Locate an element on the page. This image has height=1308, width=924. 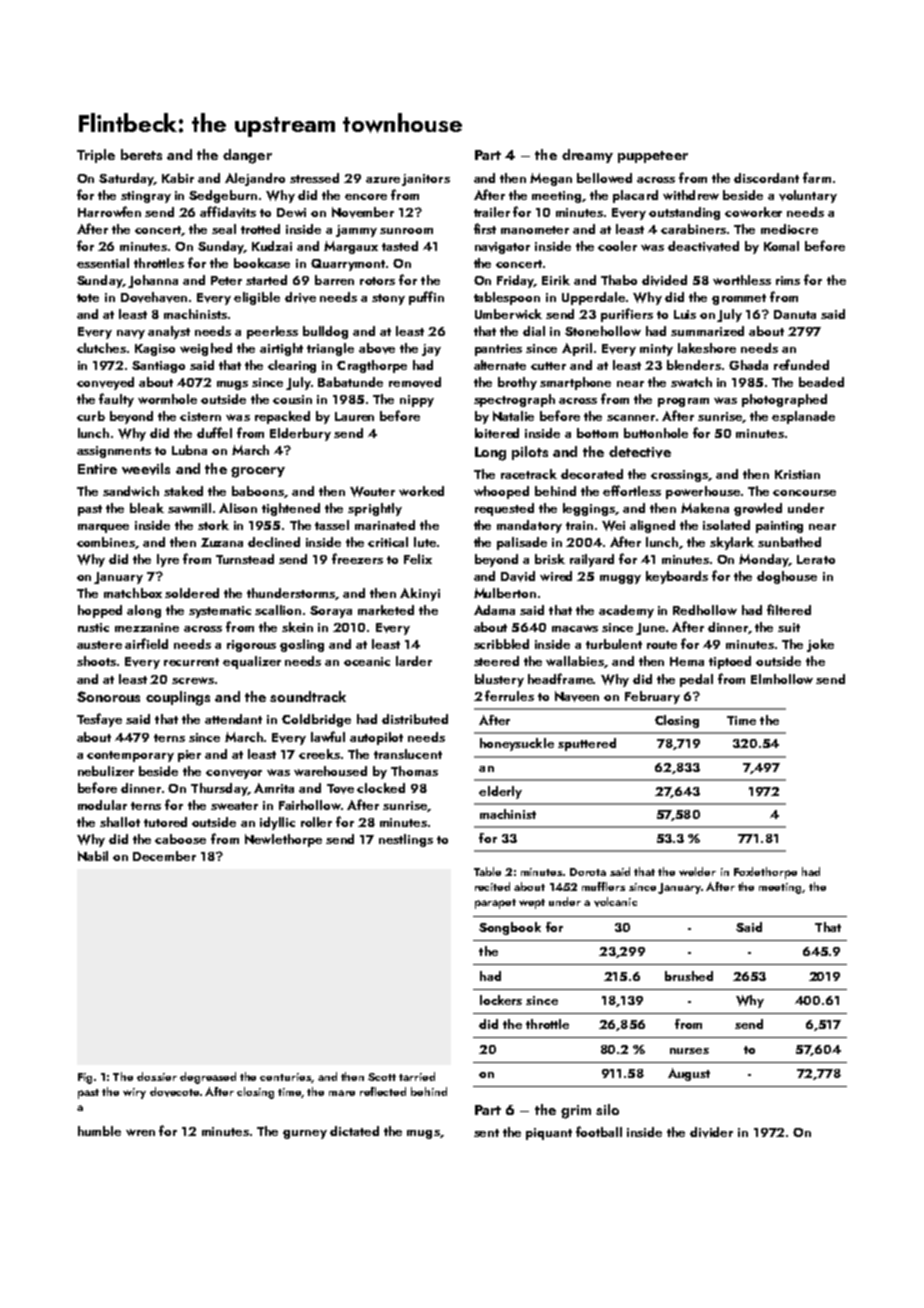
rigorous is located at coordinates (251, 646).
